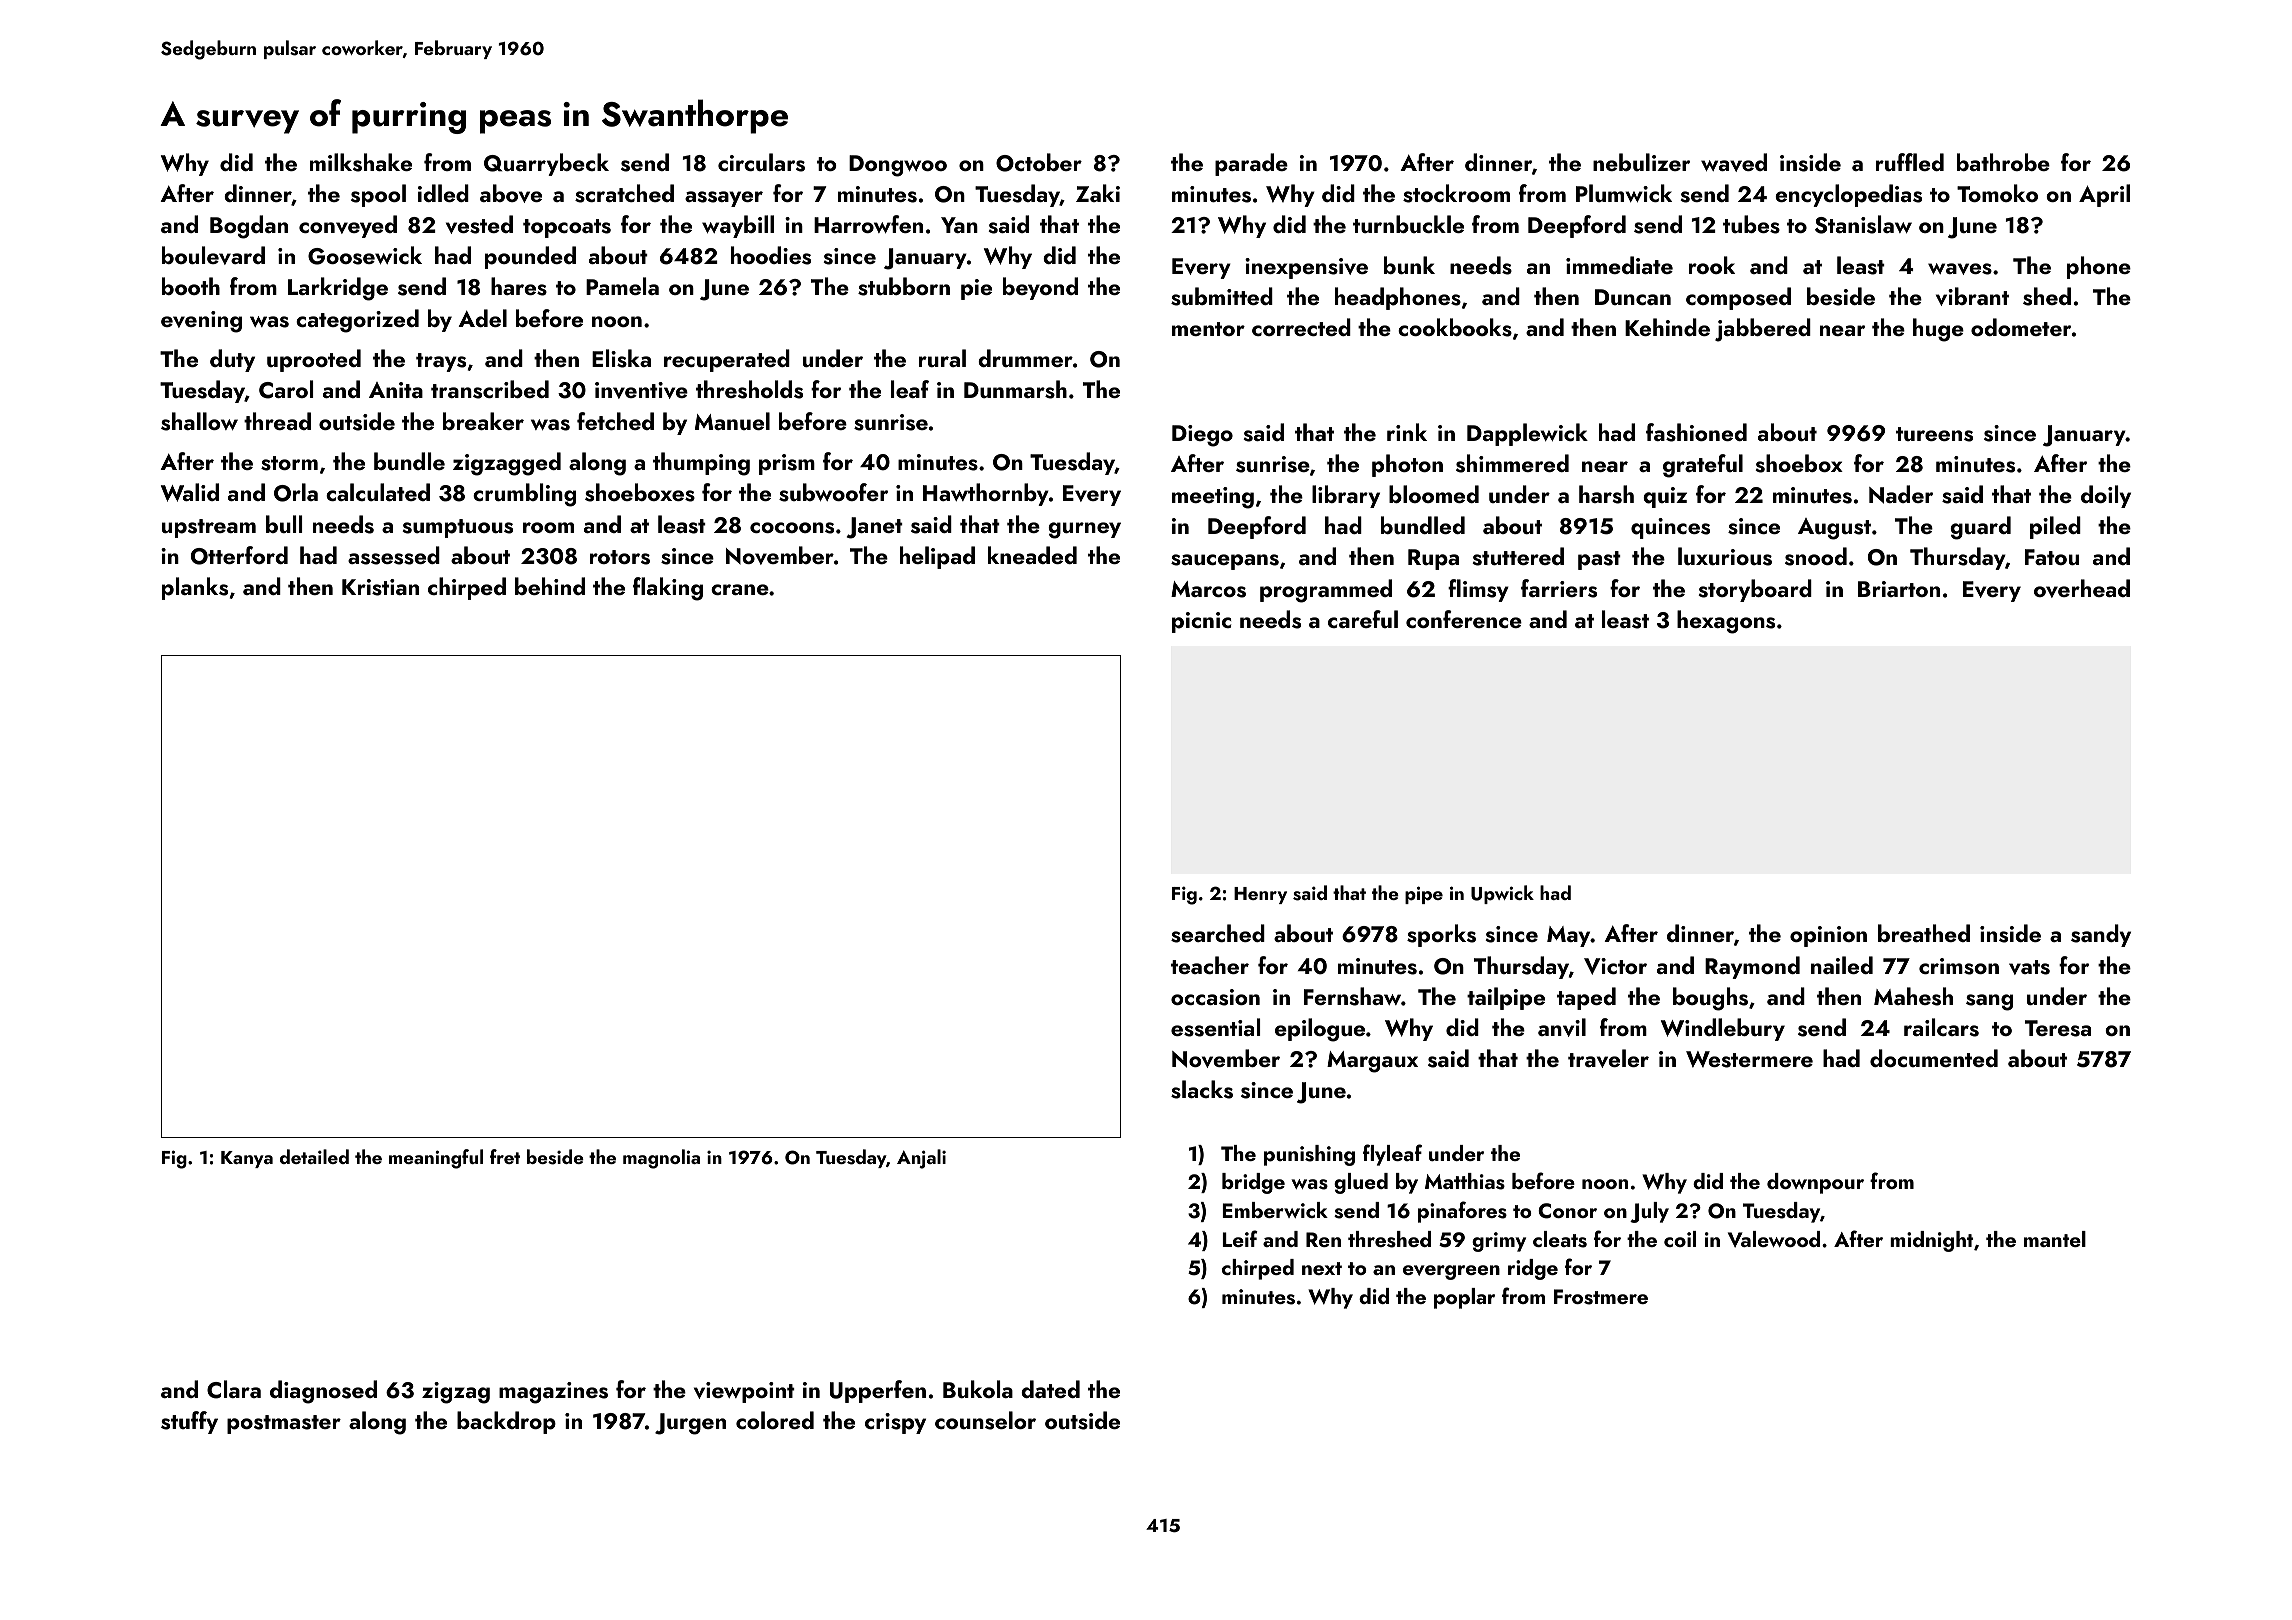 The width and height of the screenshot is (2292, 1620). What do you see at coordinates (1352, 996) in the screenshot?
I see `Fernshaw` at bounding box center [1352, 996].
